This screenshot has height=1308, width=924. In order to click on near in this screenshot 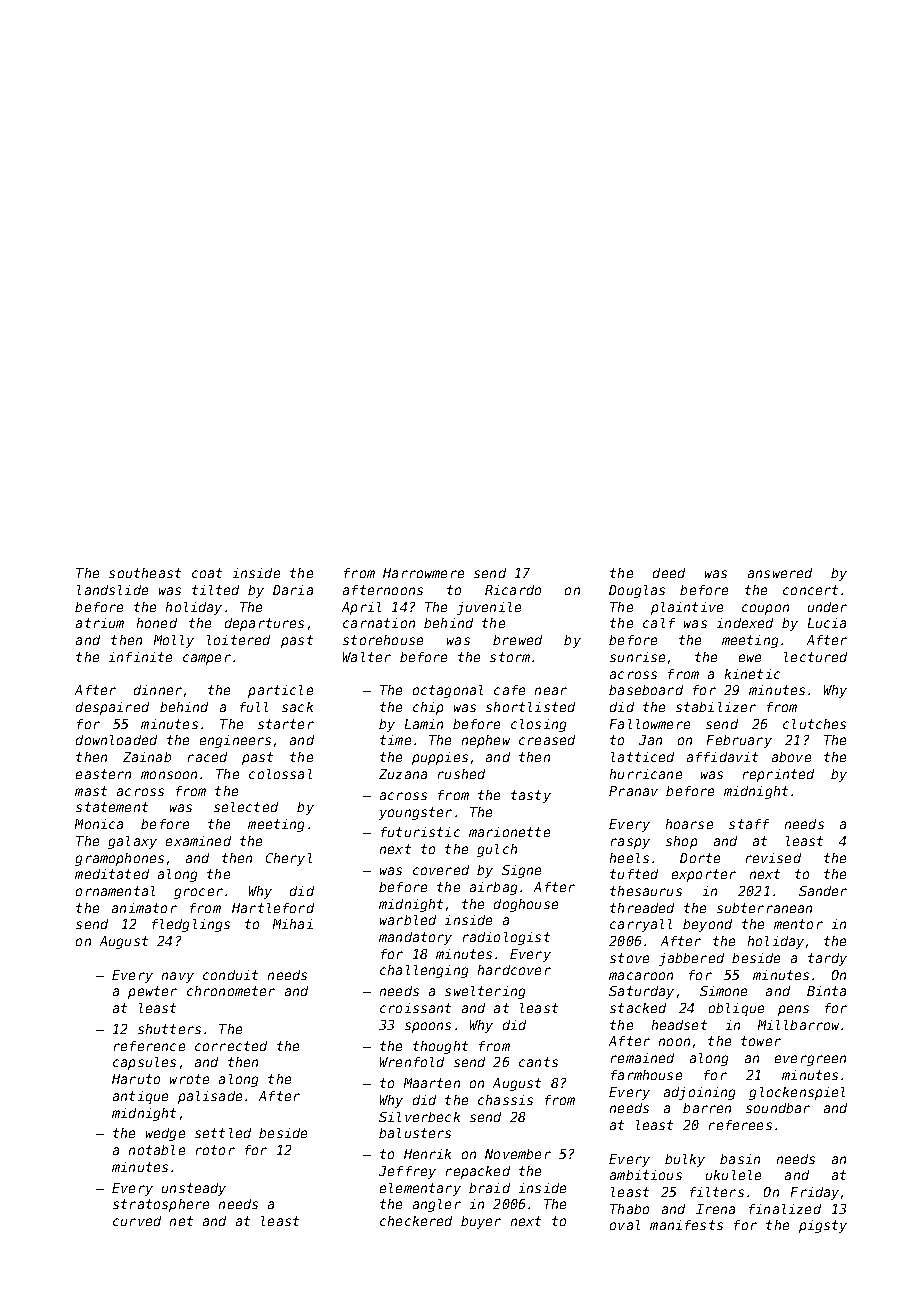, I will do `click(551, 691)`.
